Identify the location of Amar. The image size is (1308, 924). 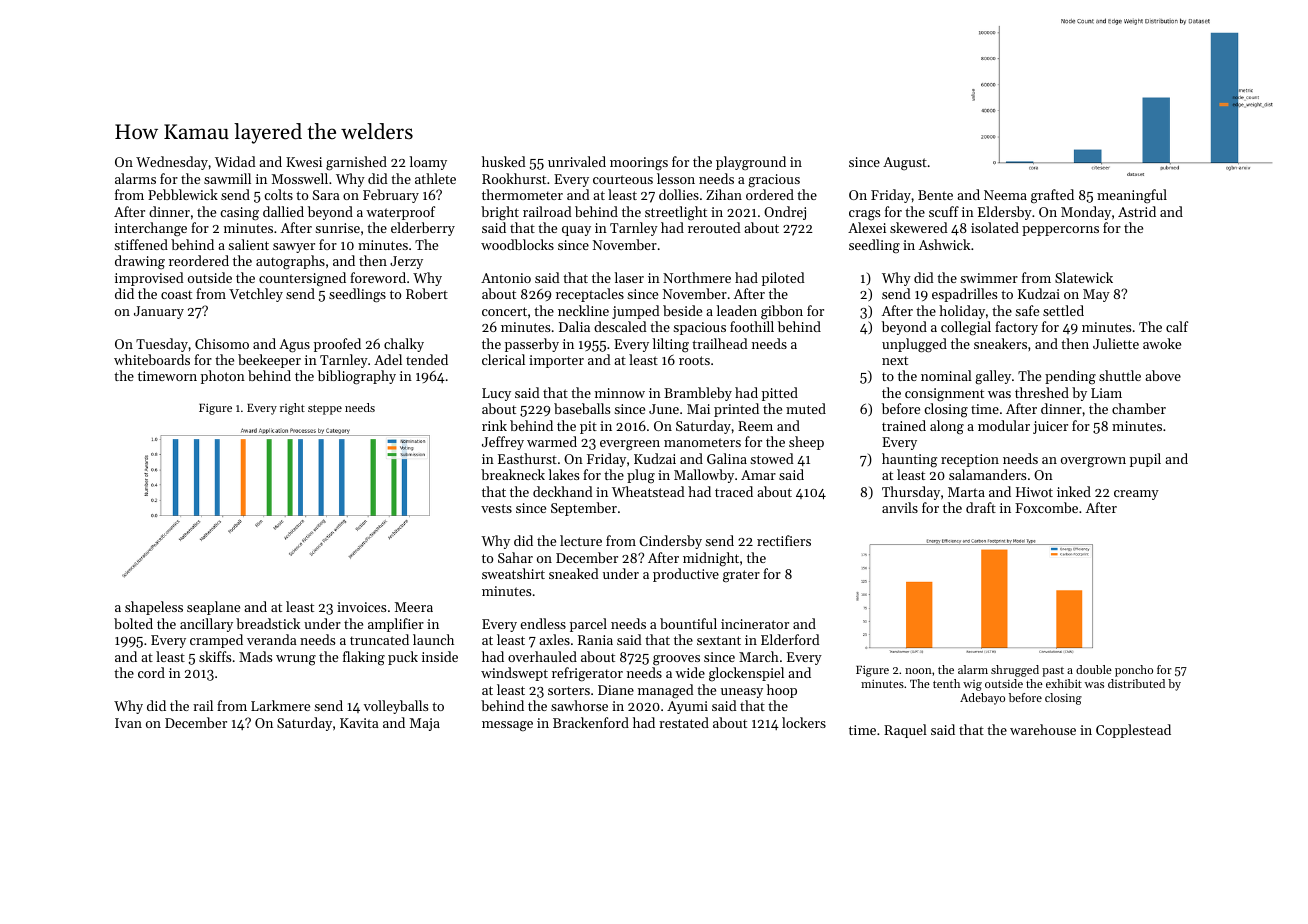
(758, 475).
